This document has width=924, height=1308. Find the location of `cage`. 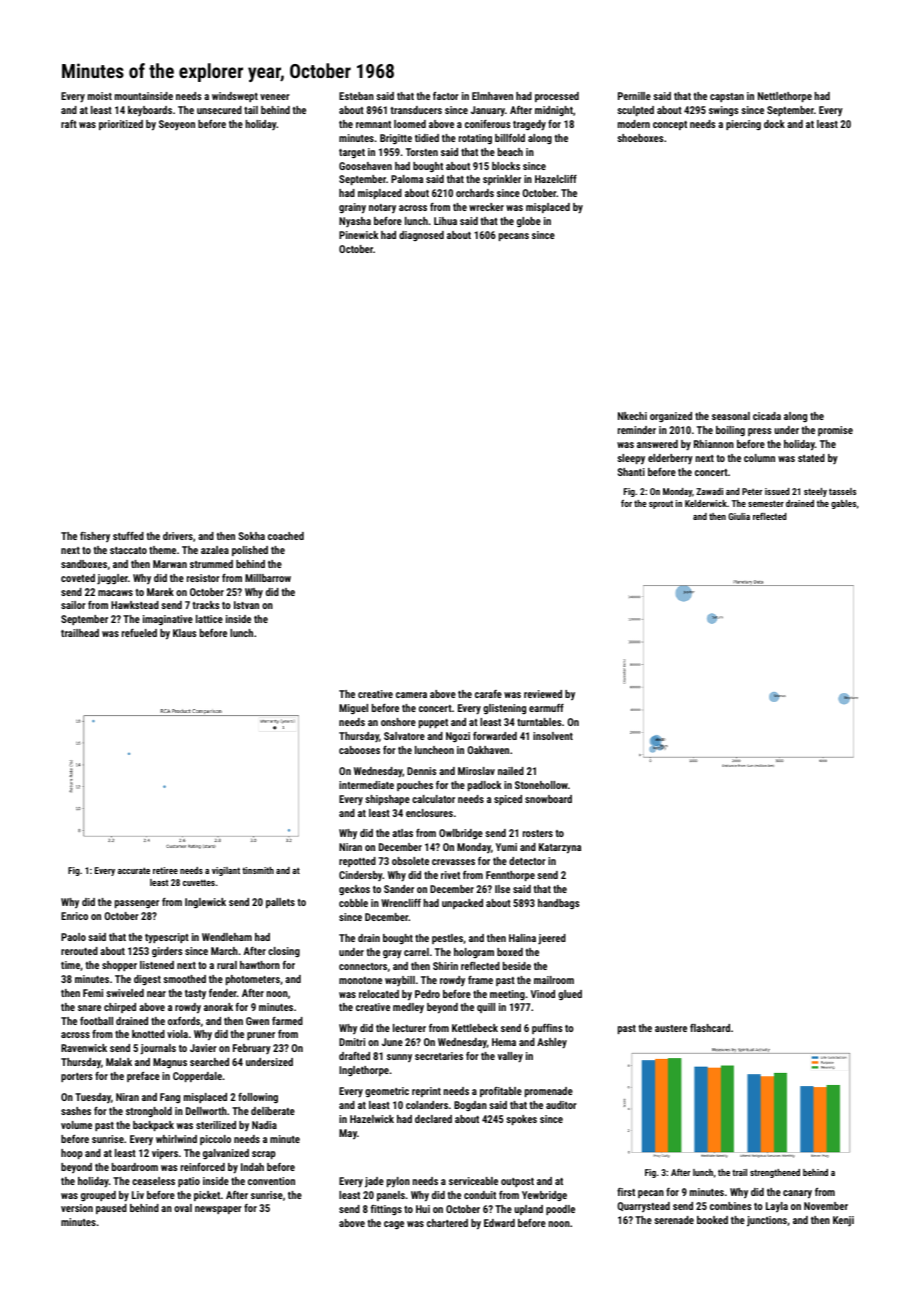

cage is located at coordinates (394, 1225).
